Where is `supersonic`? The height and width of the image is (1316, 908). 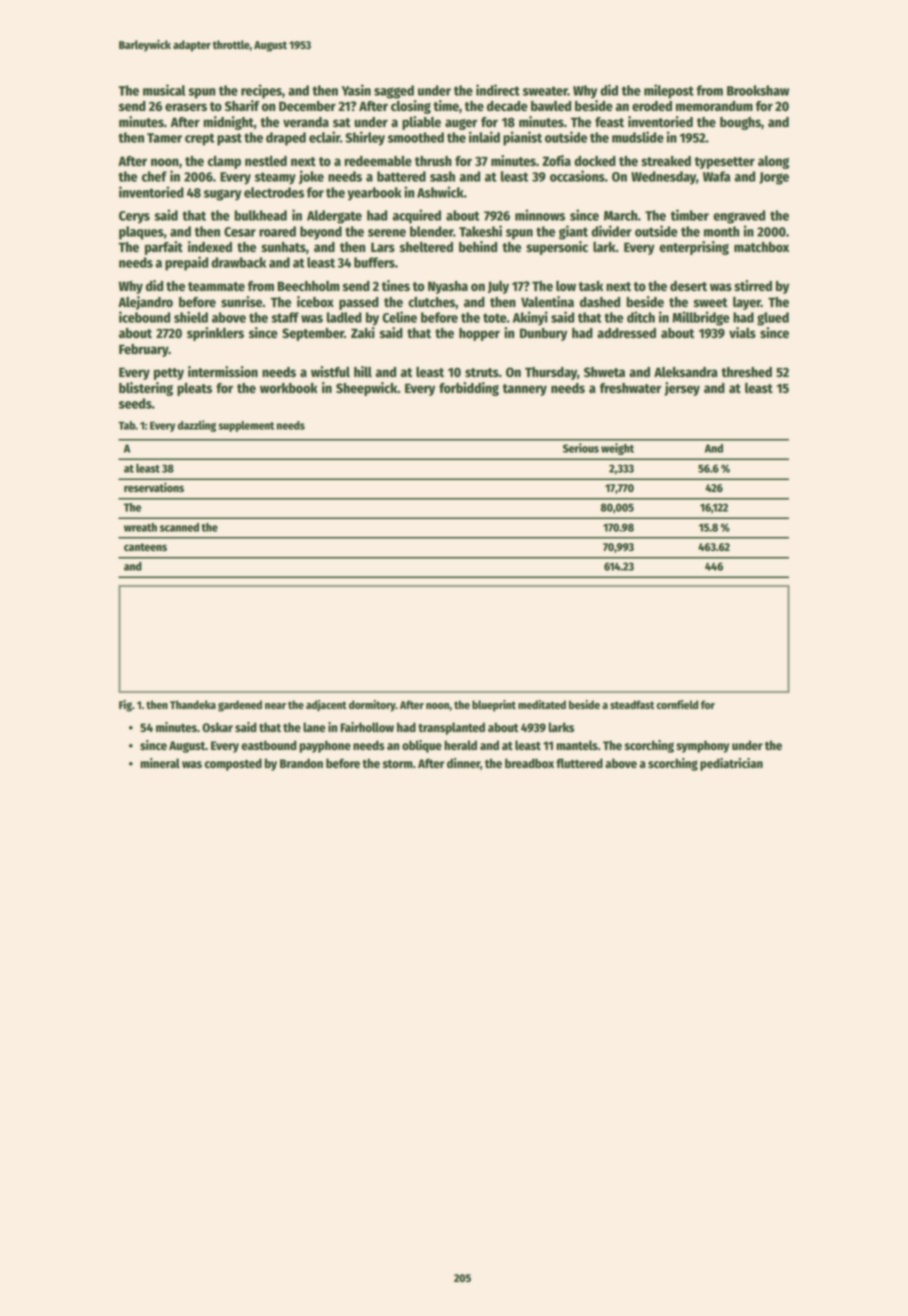
supersonic is located at coordinates (557, 248).
